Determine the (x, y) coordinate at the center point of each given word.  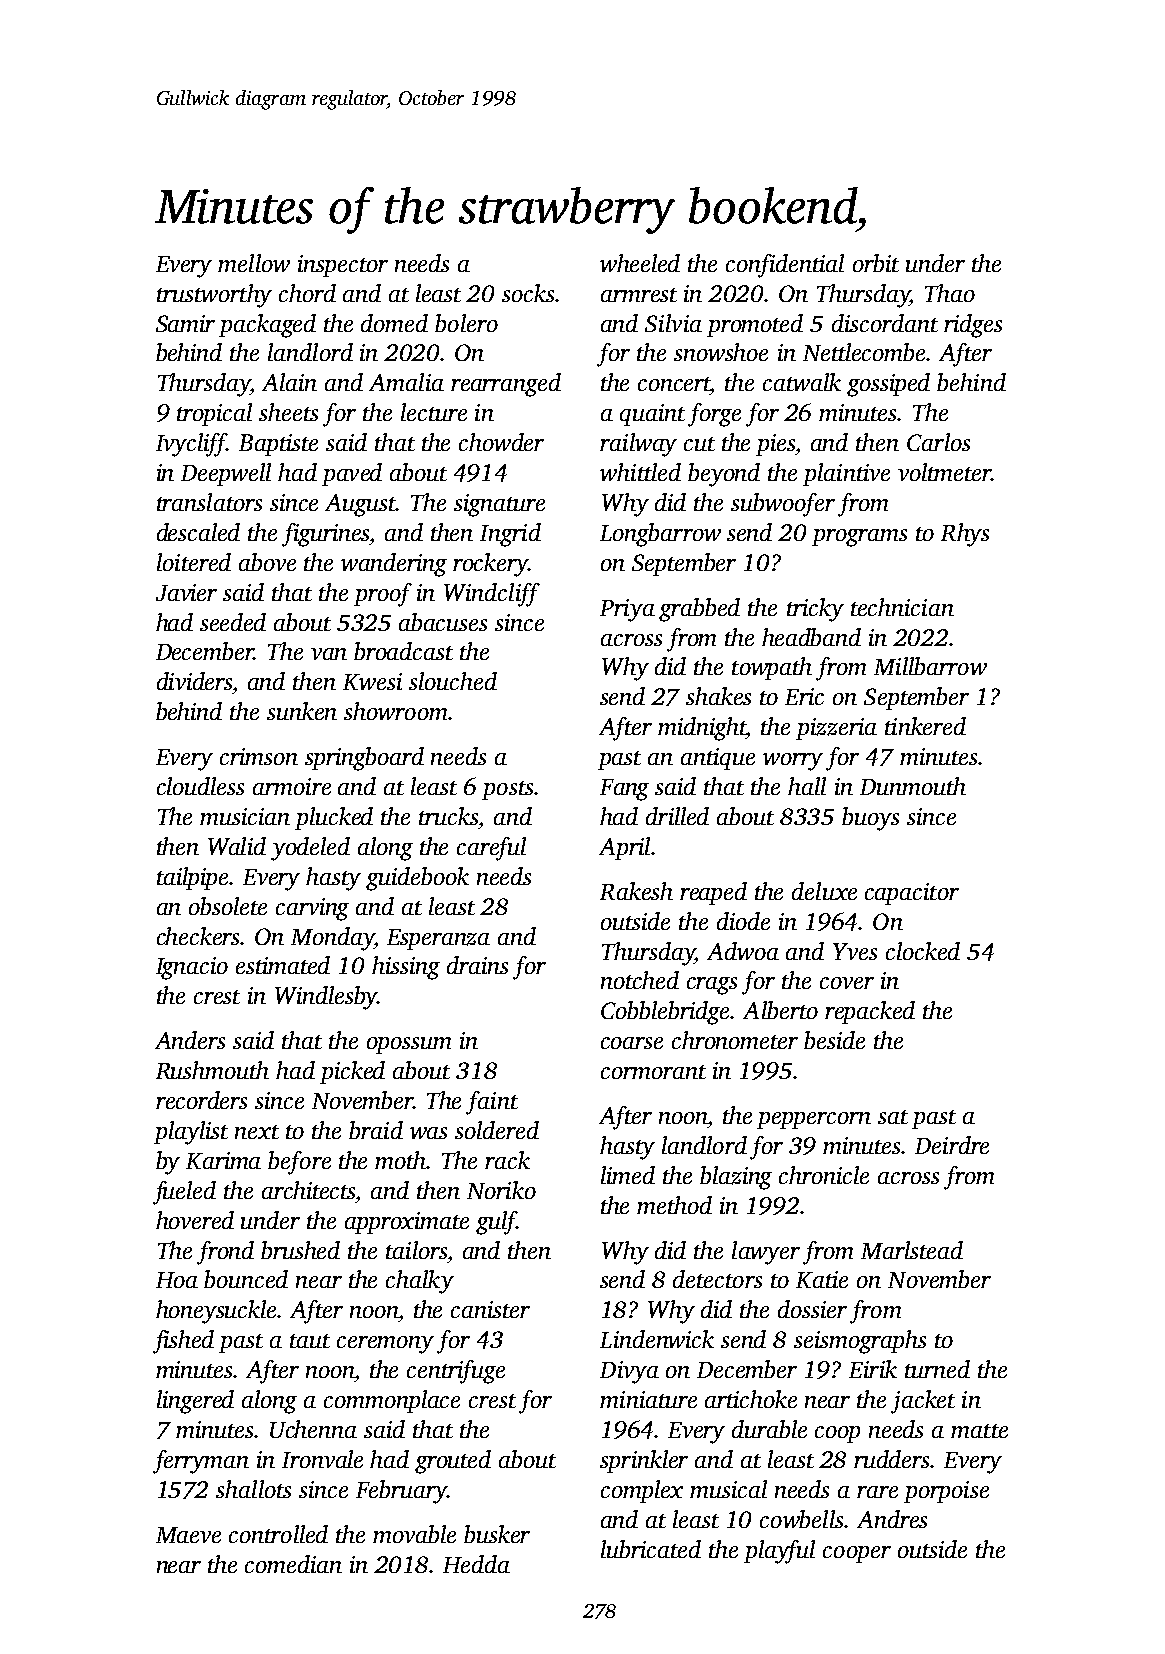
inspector (343, 266)
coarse (632, 1043)
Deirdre (952, 1145)
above (267, 562)
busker (497, 1534)
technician (902, 607)
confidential (785, 266)
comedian (293, 1564)
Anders (190, 1040)
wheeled (640, 263)
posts (507, 790)
